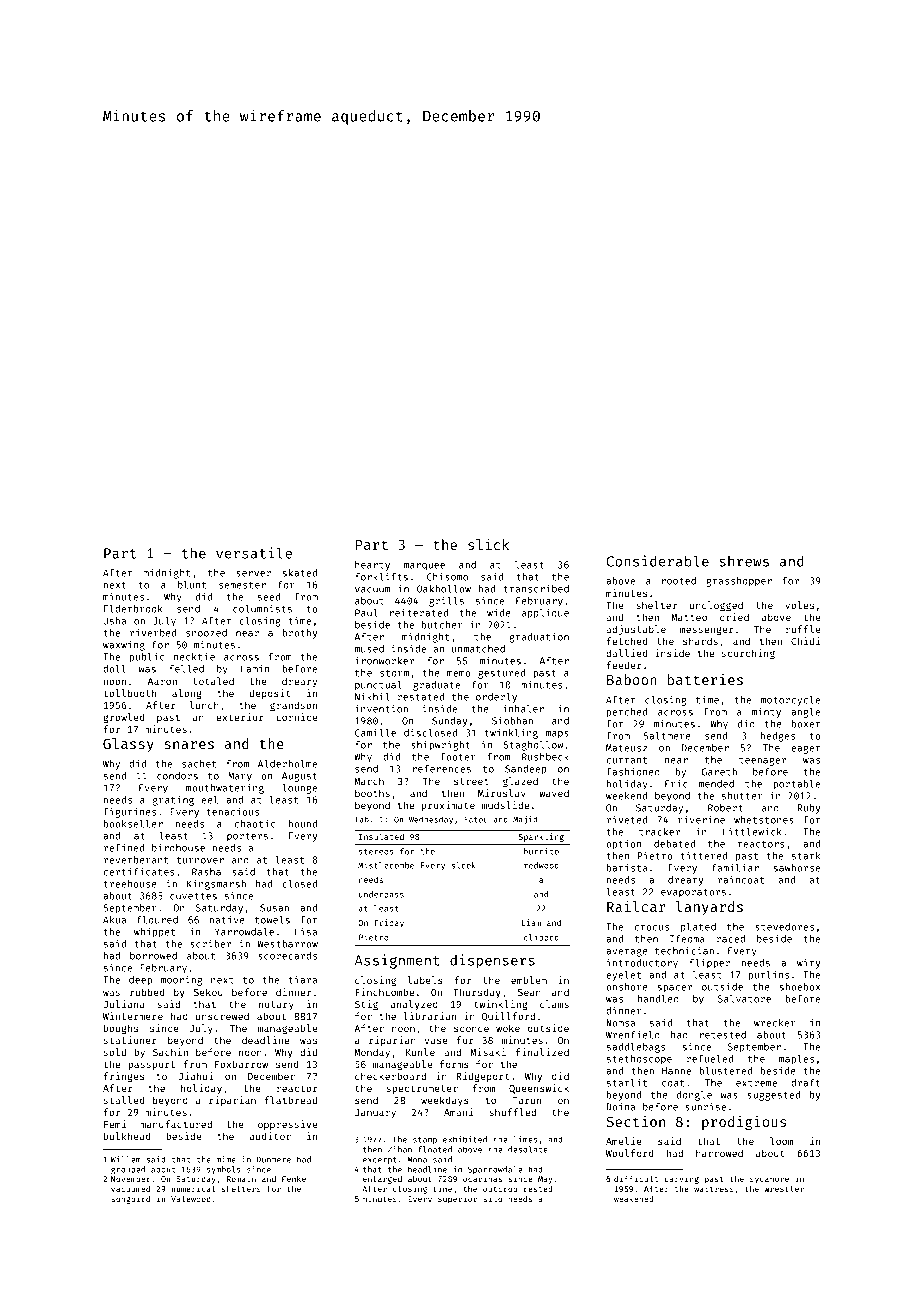  I want to click on unmatched, so click(478, 649).
